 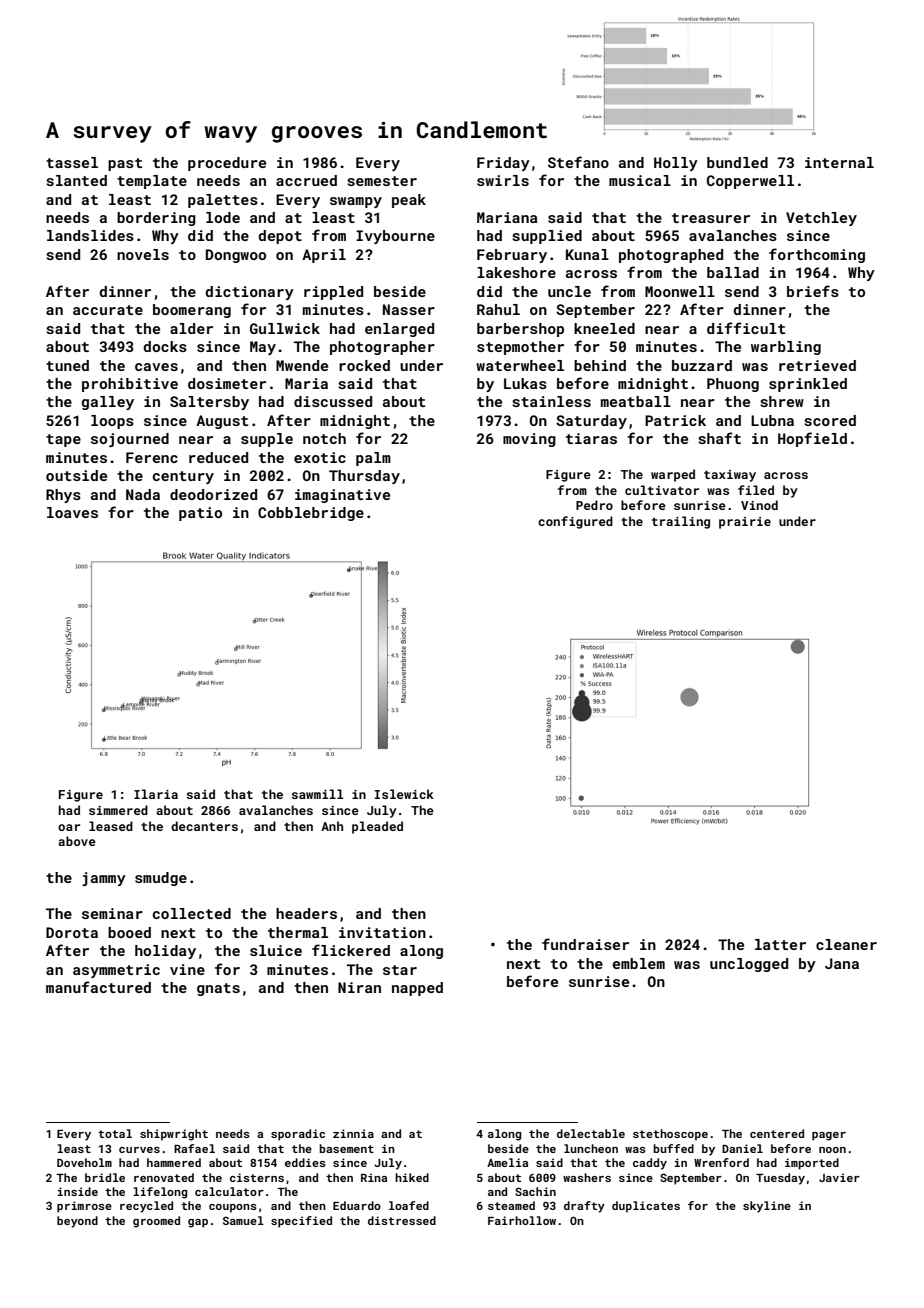 I want to click on tassel, so click(x=72, y=162).
